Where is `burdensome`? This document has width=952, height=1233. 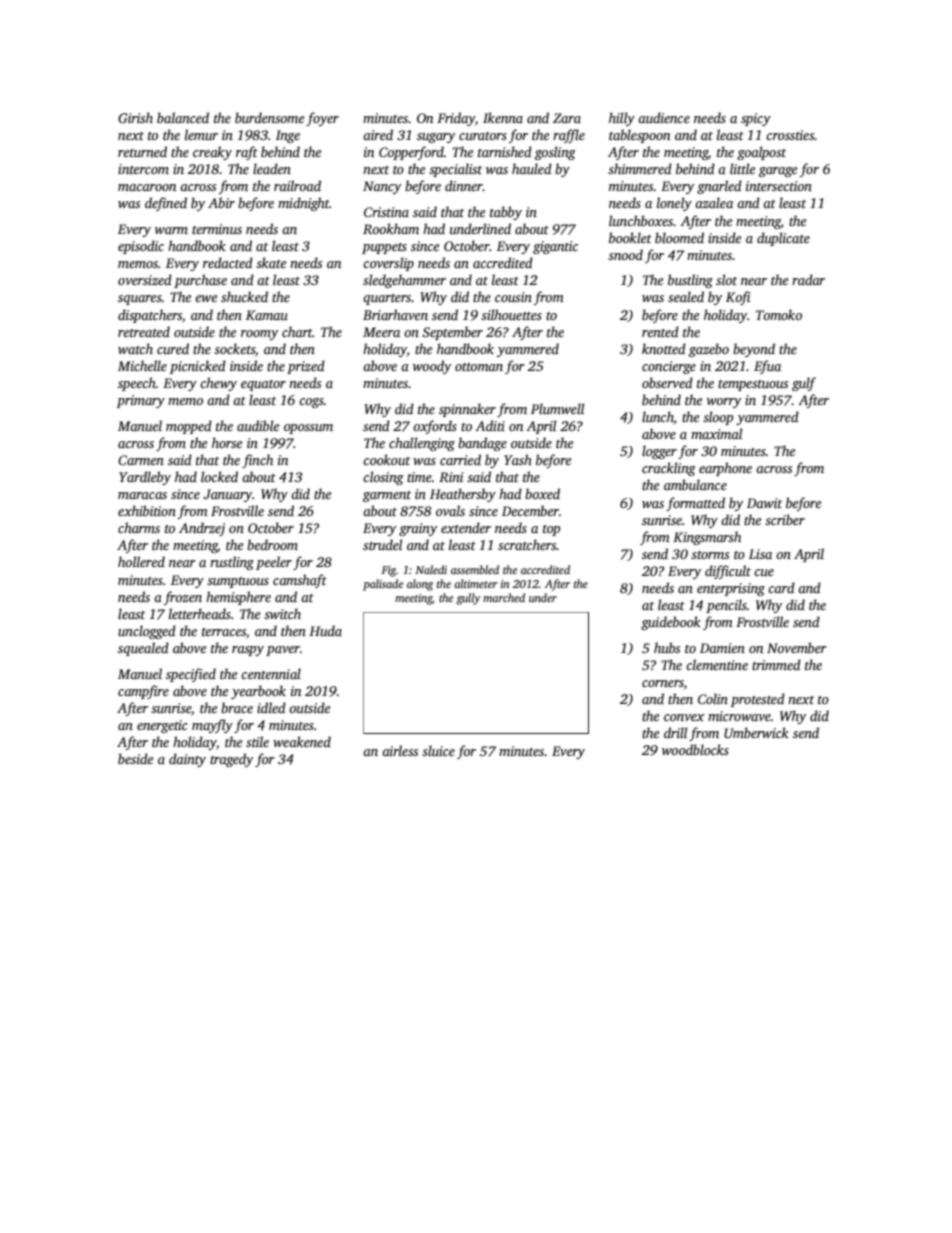
burdensome is located at coordinates (269, 117).
